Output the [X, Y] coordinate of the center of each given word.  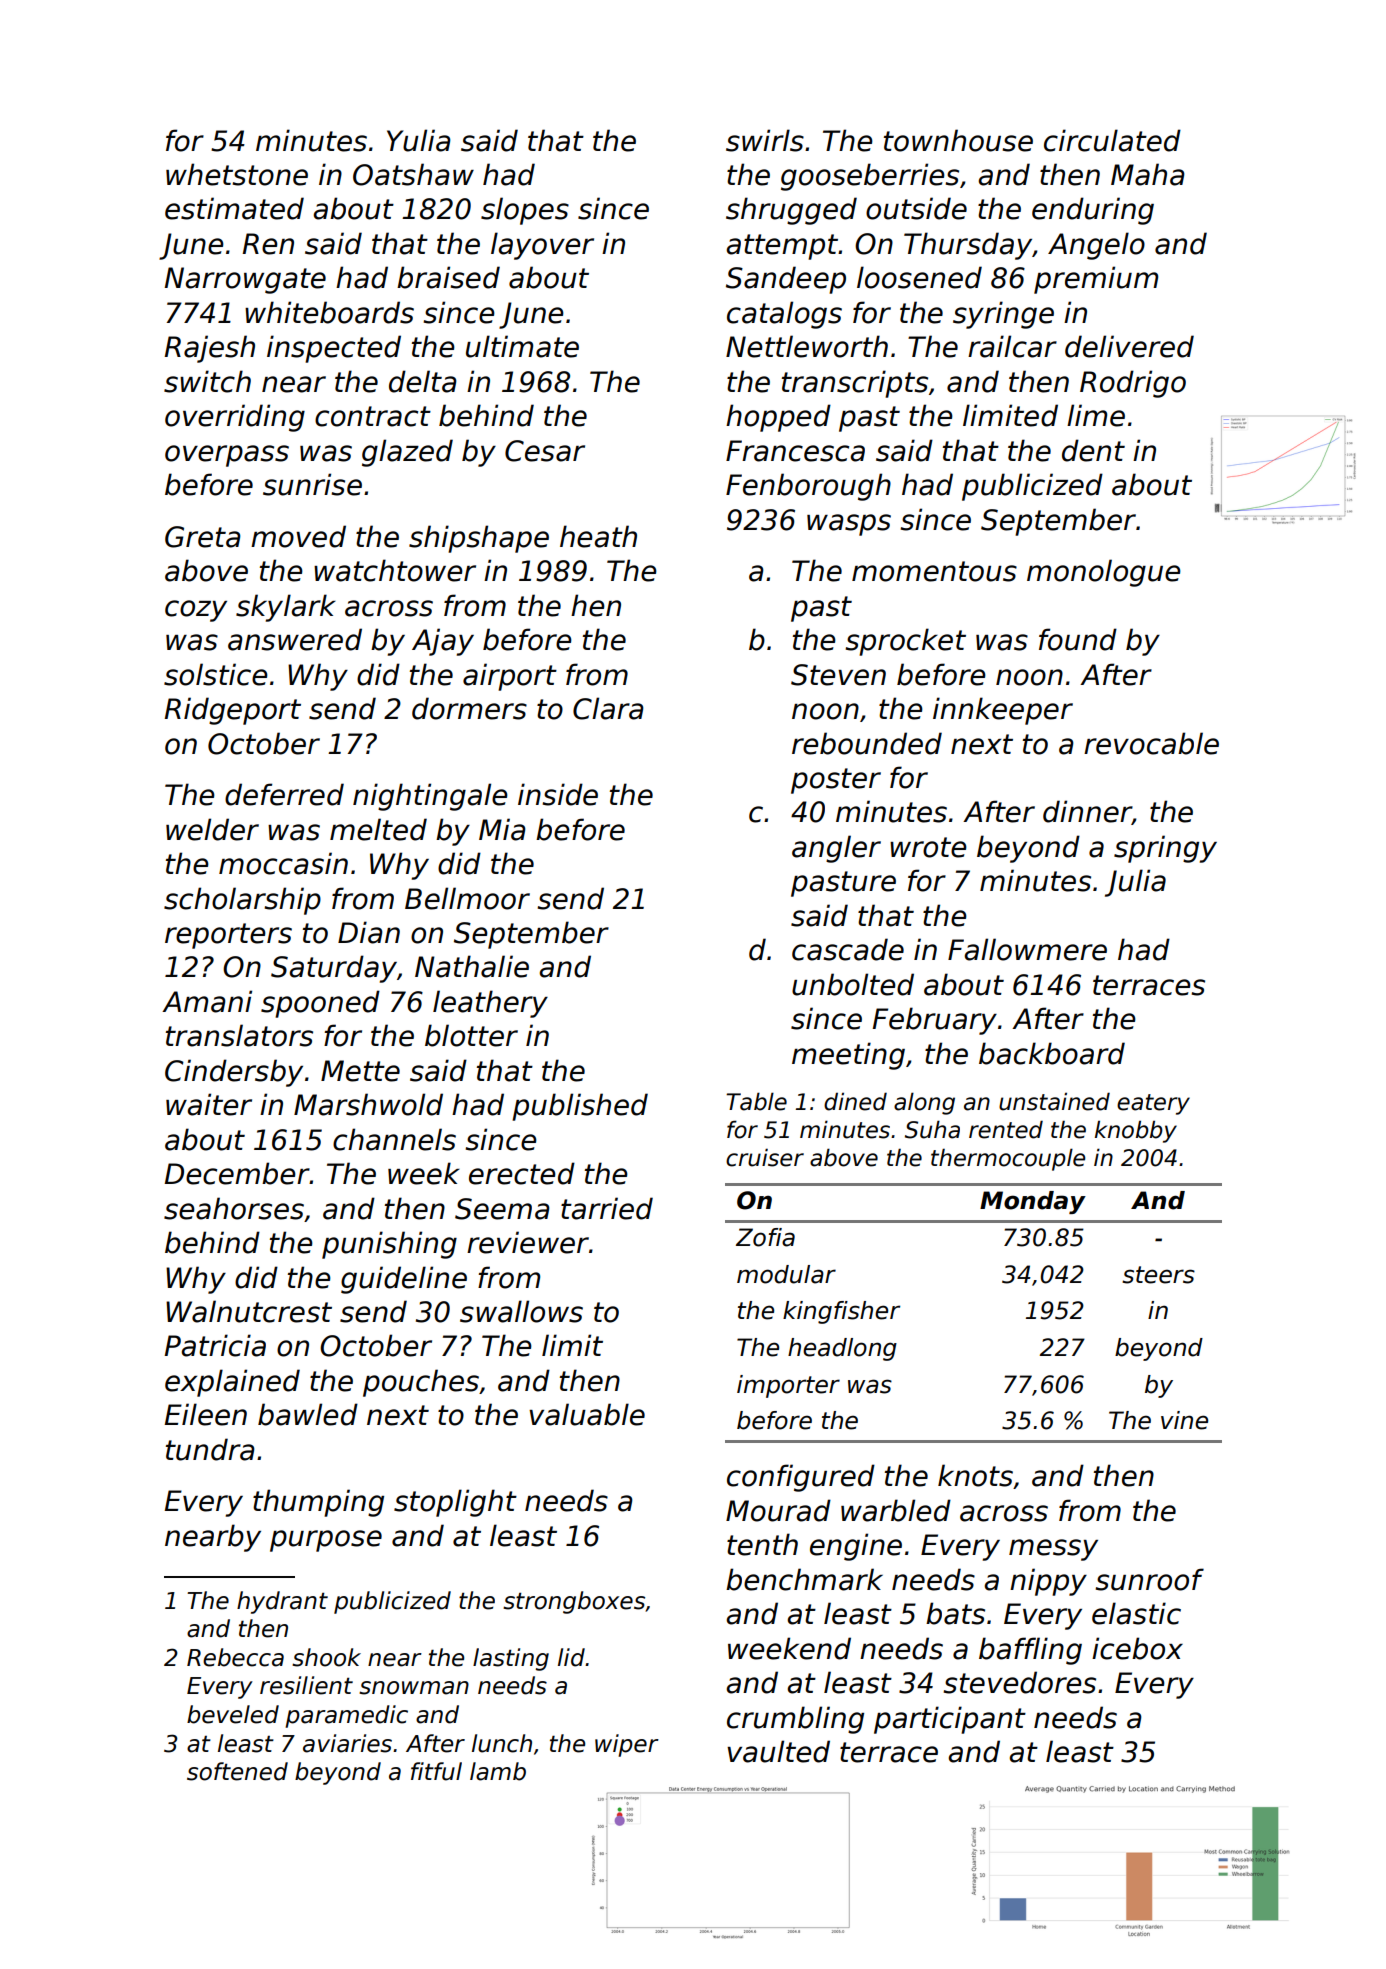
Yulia [419, 140]
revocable [1151, 743]
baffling [1030, 1651]
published [580, 1107]
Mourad [778, 1510]
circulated [1112, 140]
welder [212, 829]
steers [1158, 1275]
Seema [502, 1209]
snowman [414, 1688]
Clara [608, 708]
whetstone [237, 174]
